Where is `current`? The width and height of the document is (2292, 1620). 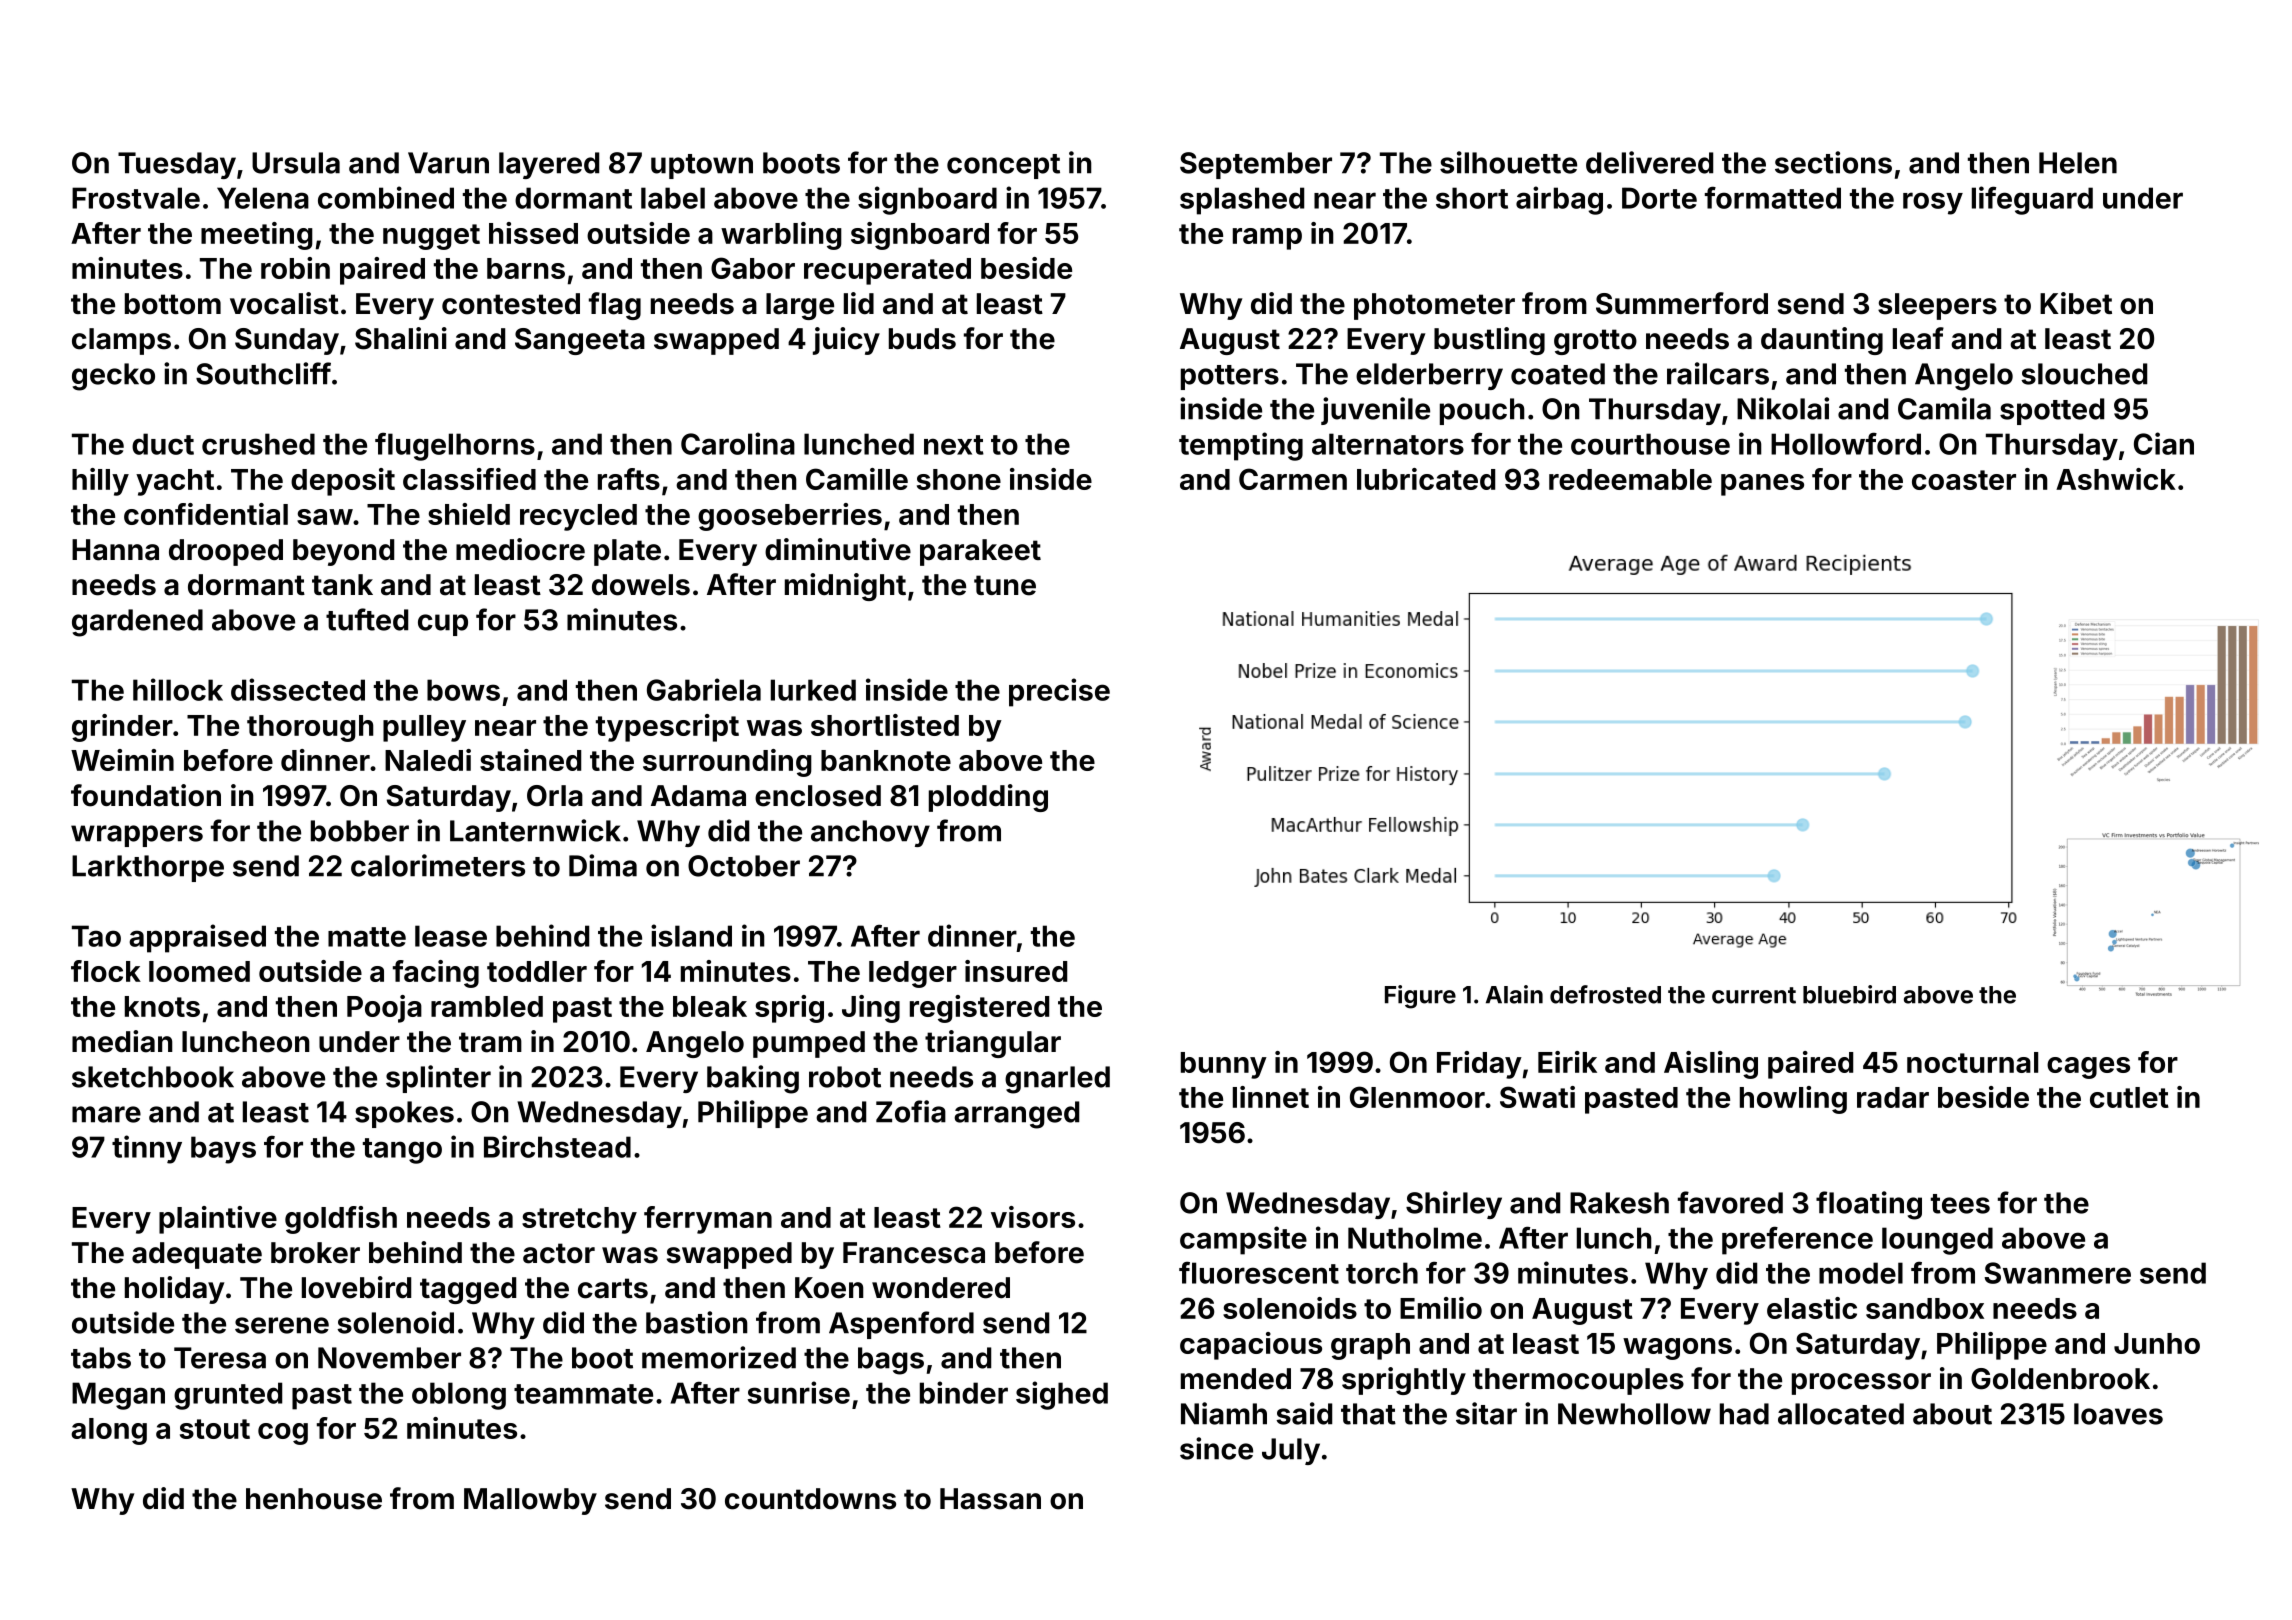 current is located at coordinates (1754, 995).
